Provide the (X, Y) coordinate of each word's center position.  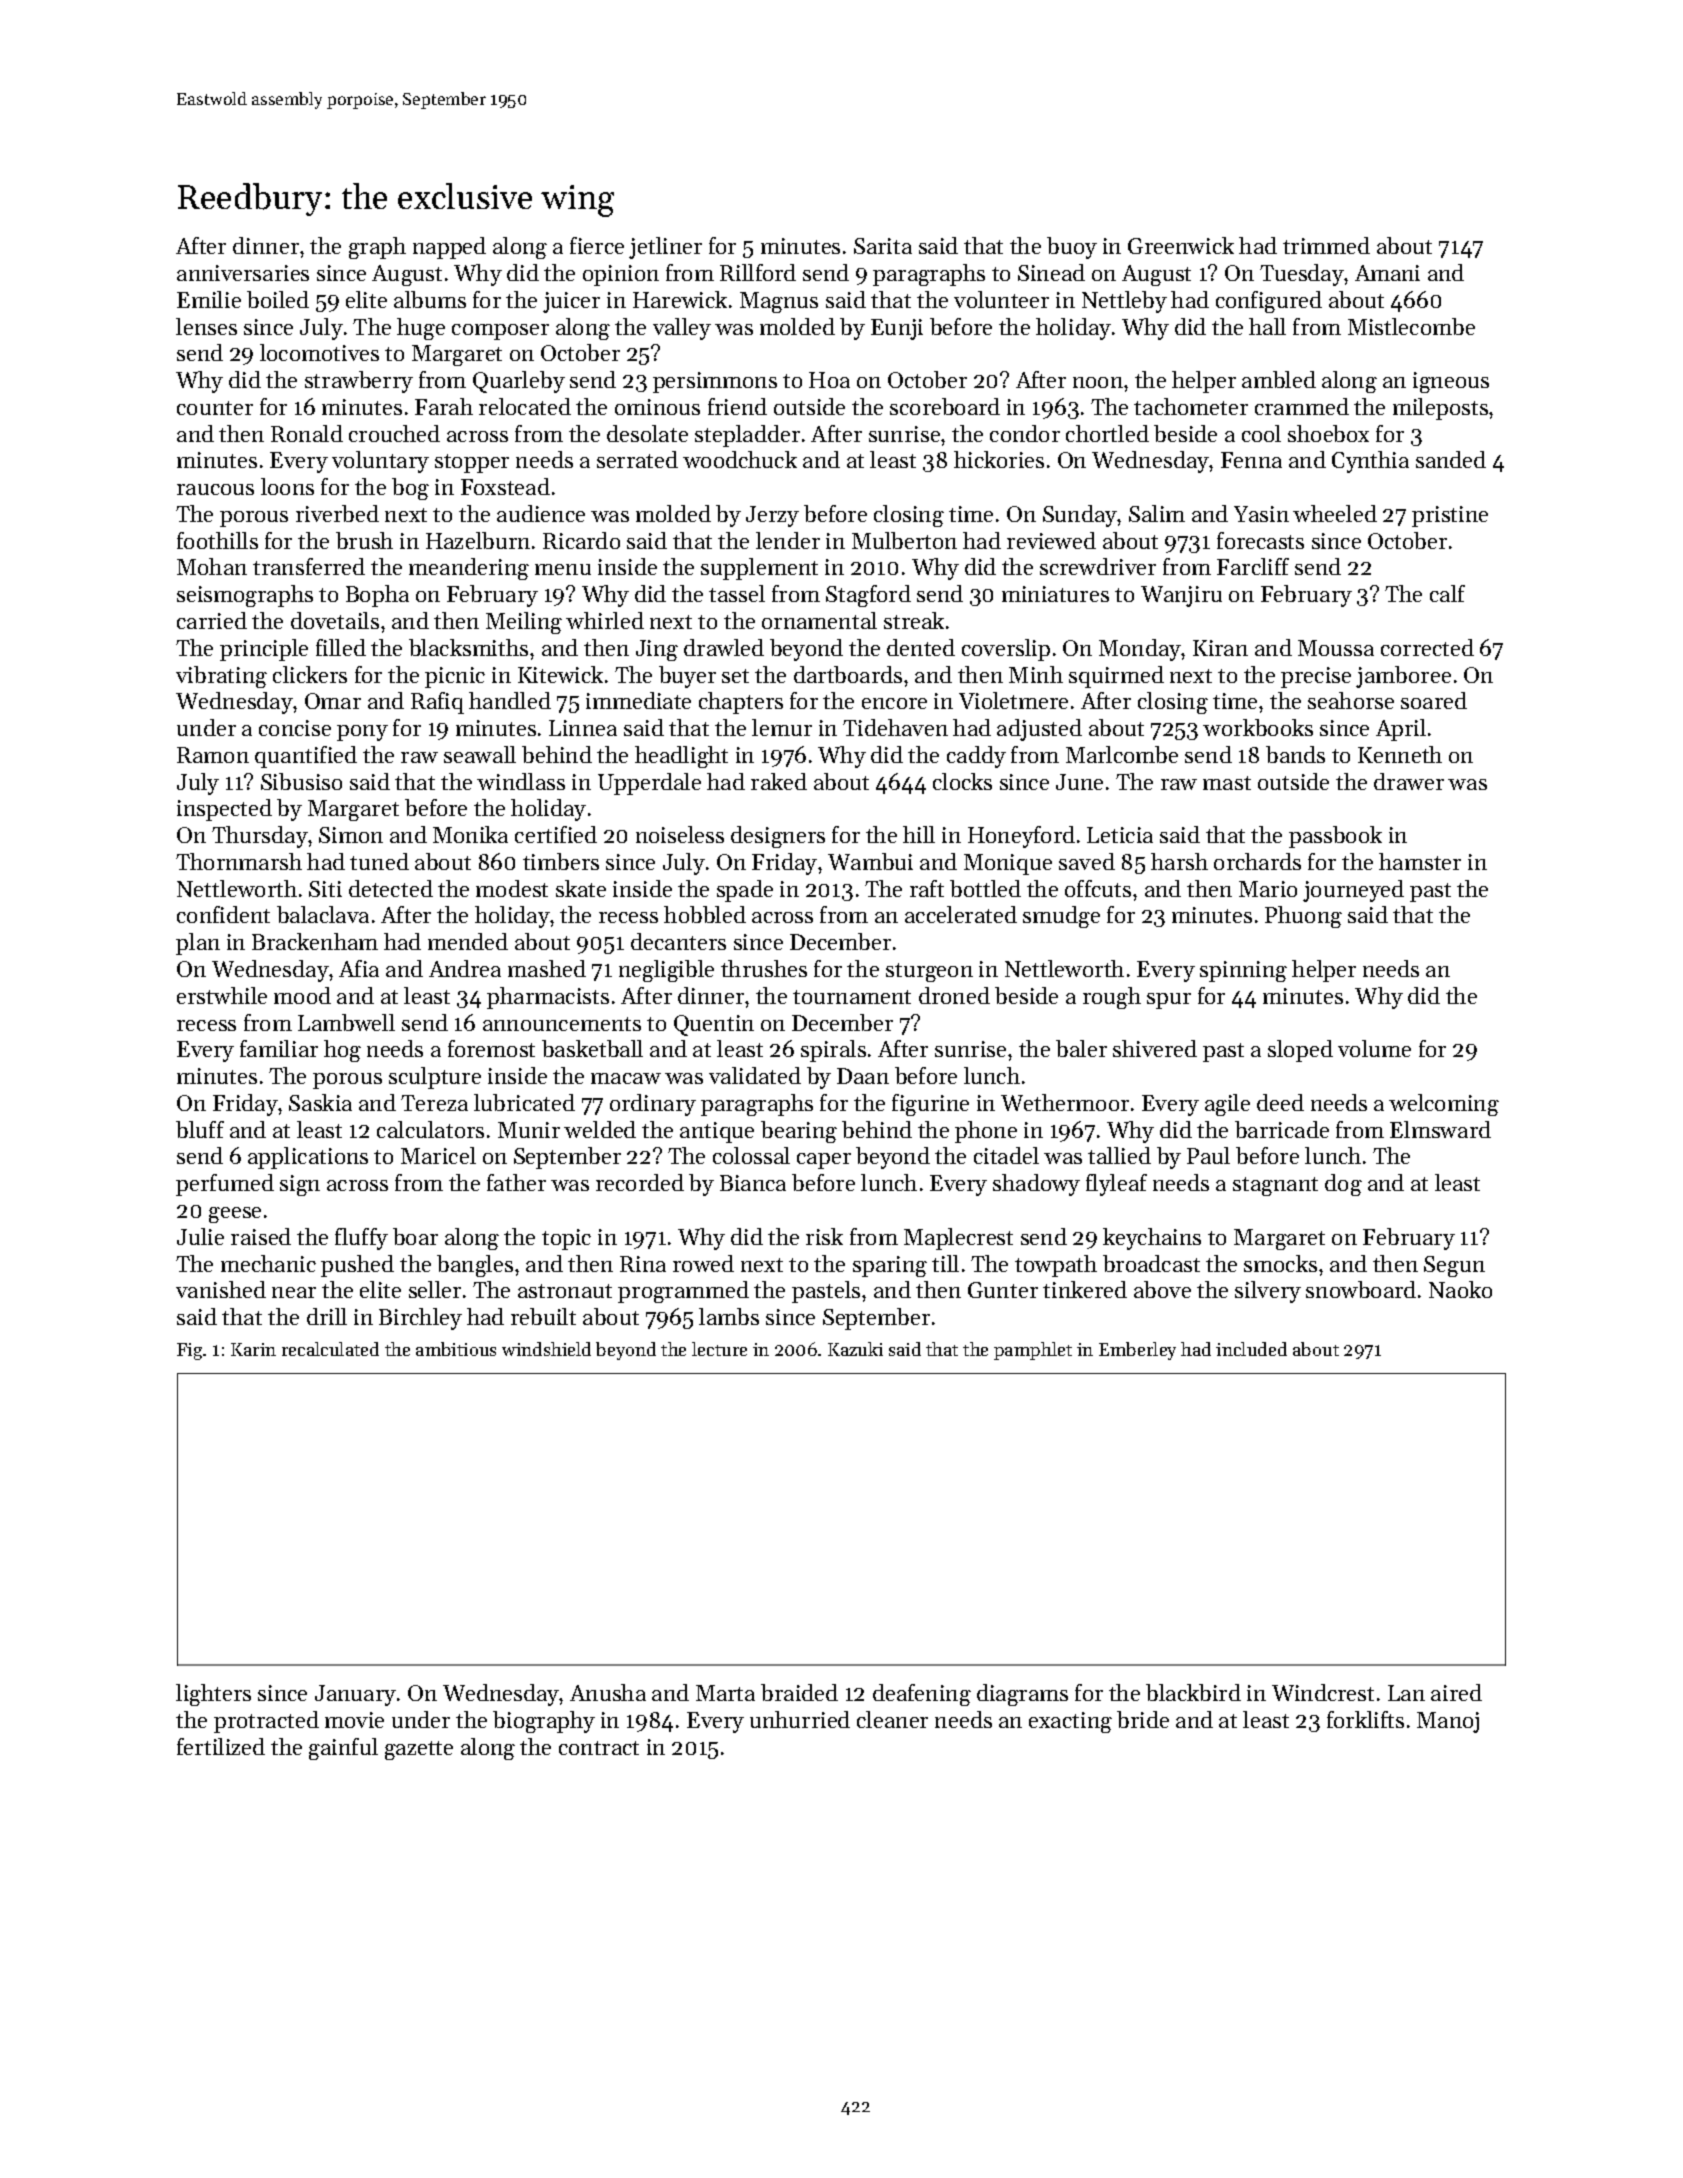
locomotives (319, 352)
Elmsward (1440, 1129)
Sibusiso (301, 781)
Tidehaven (895, 727)
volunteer (1001, 299)
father (516, 1182)
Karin (253, 1349)
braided (799, 1692)
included (1251, 1349)
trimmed (1326, 245)
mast (1227, 783)
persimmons (715, 382)
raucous (215, 489)
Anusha (608, 1692)
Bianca (753, 1183)
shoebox (1328, 433)
